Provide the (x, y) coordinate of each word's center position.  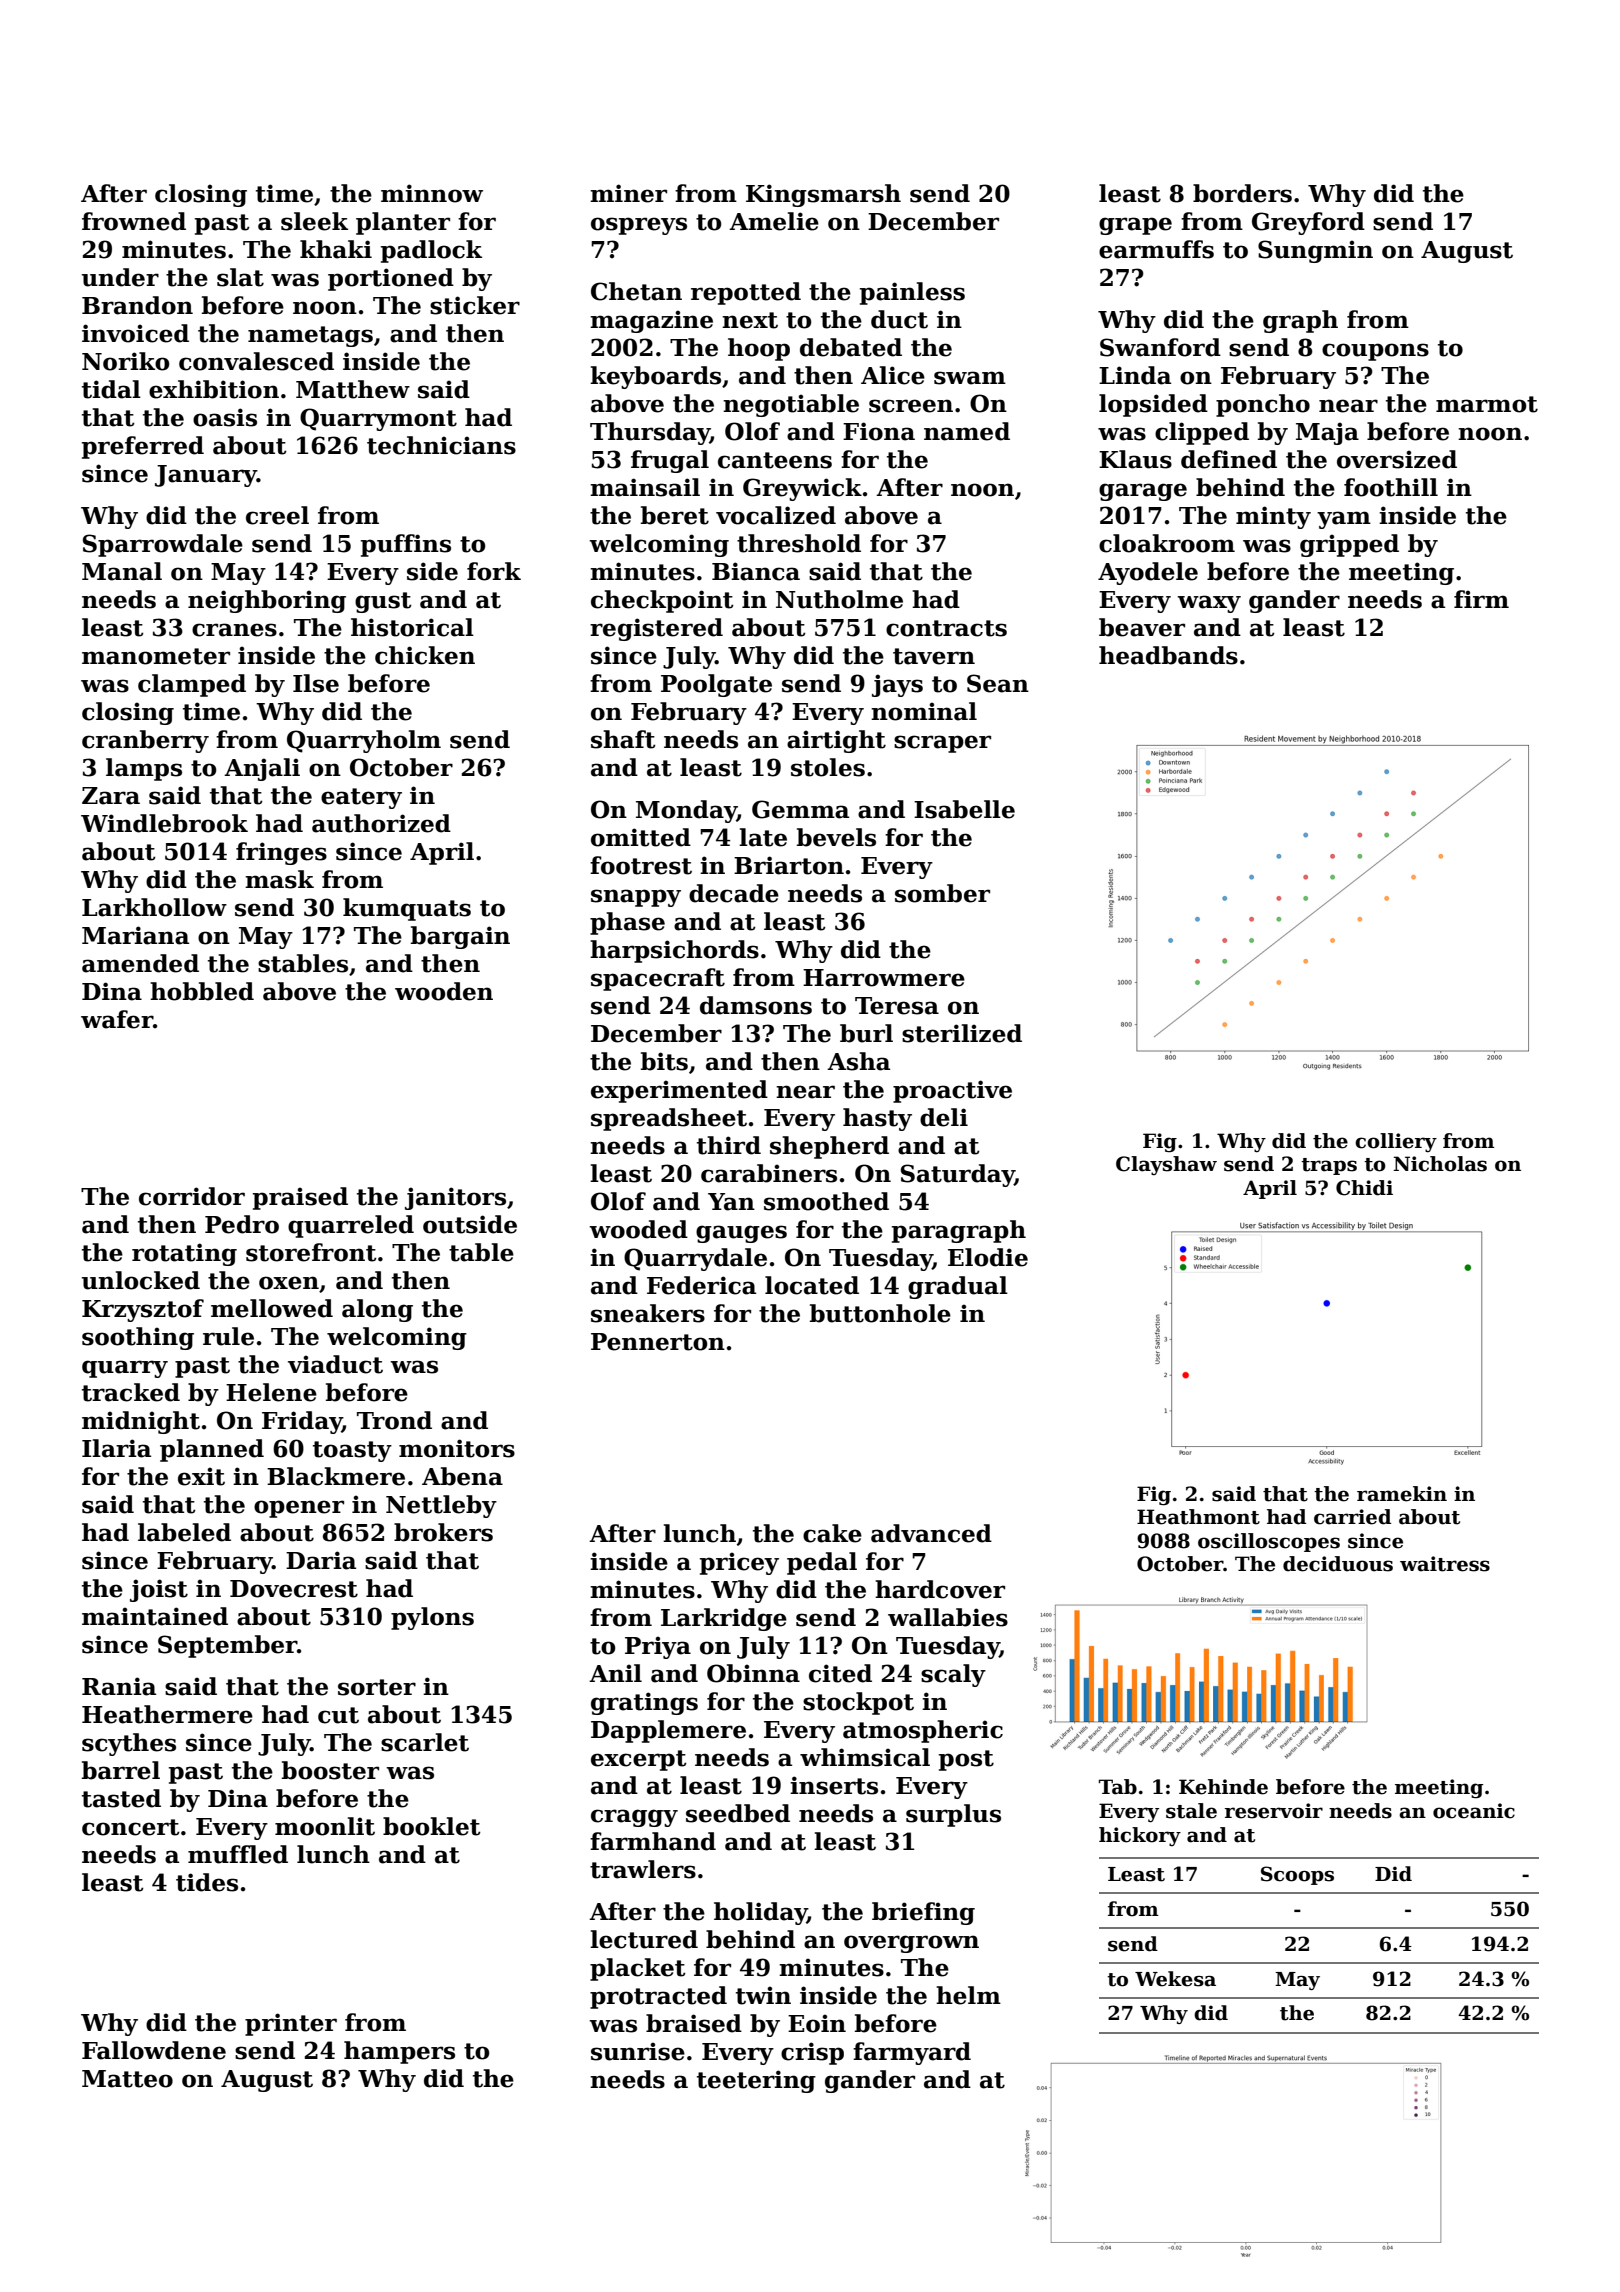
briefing (923, 1913)
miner (628, 193)
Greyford (1308, 223)
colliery (1396, 1142)
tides (207, 1882)
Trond (394, 1420)
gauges (741, 1234)
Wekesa (1175, 1979)
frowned (134, 221)
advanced (931, 1533)
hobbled (202, 991)
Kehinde (1223, 1787)
